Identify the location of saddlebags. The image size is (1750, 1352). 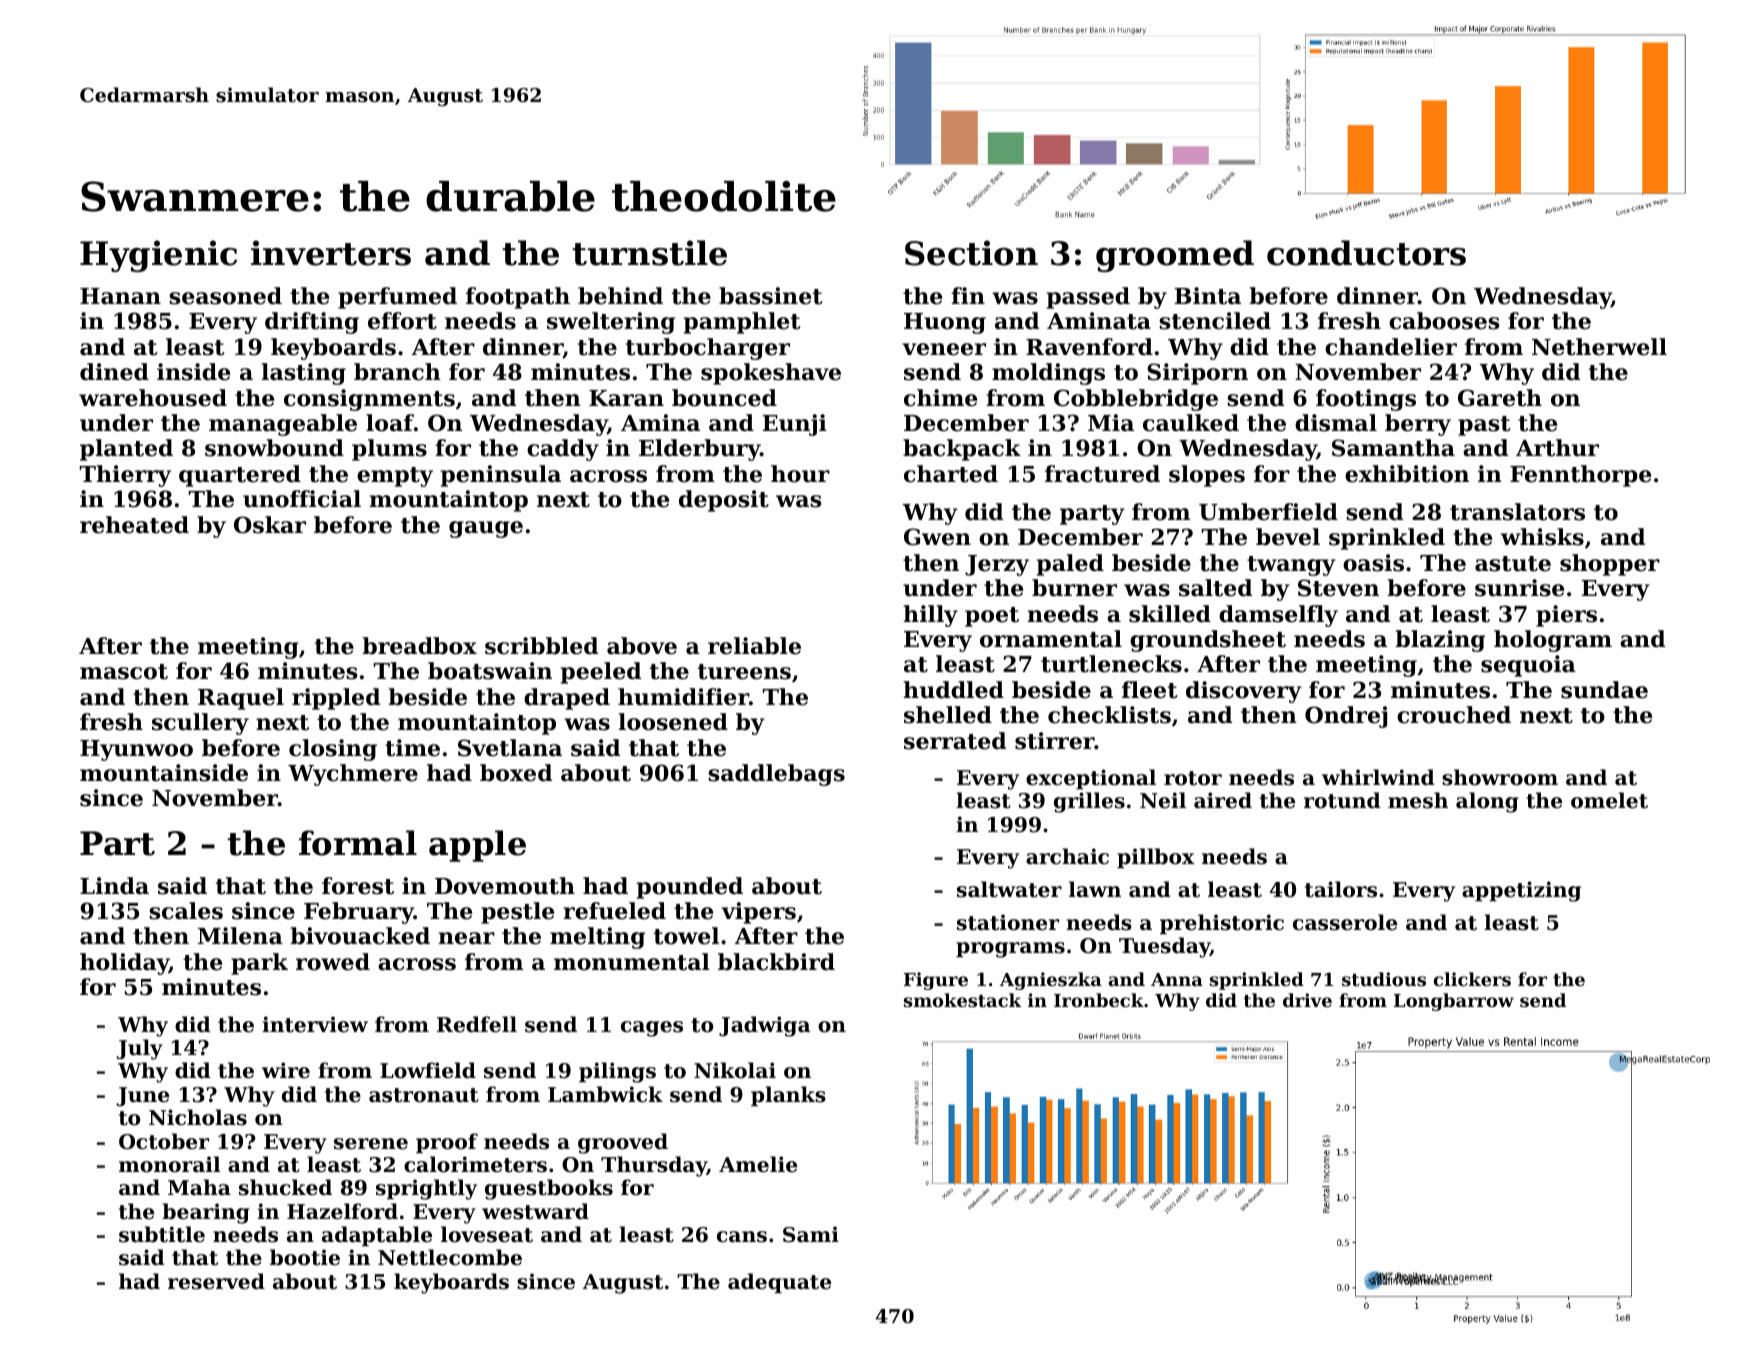
(776, 775).
